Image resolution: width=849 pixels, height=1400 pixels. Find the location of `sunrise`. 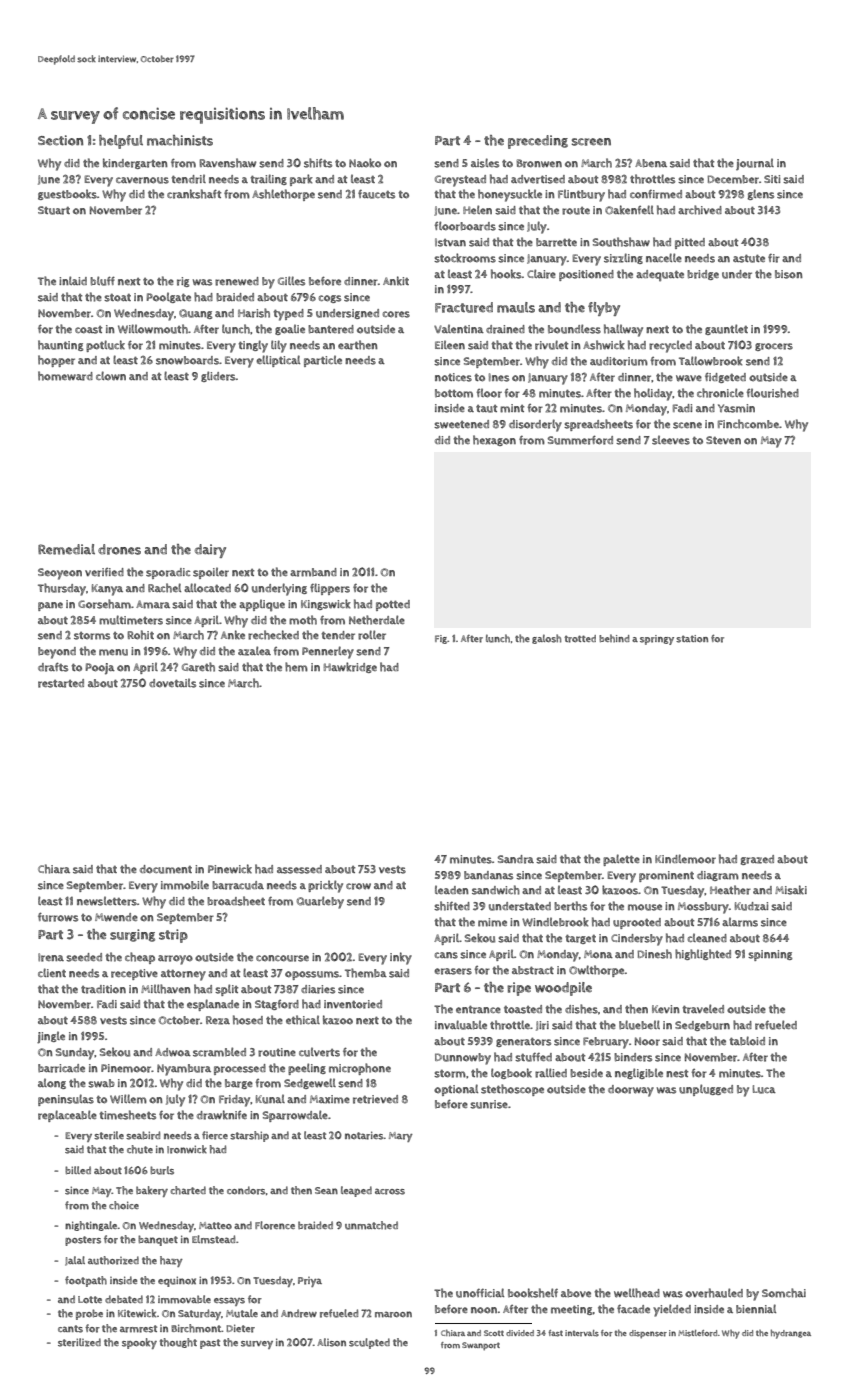

sunrise is located at coordinates (489, 1104).
